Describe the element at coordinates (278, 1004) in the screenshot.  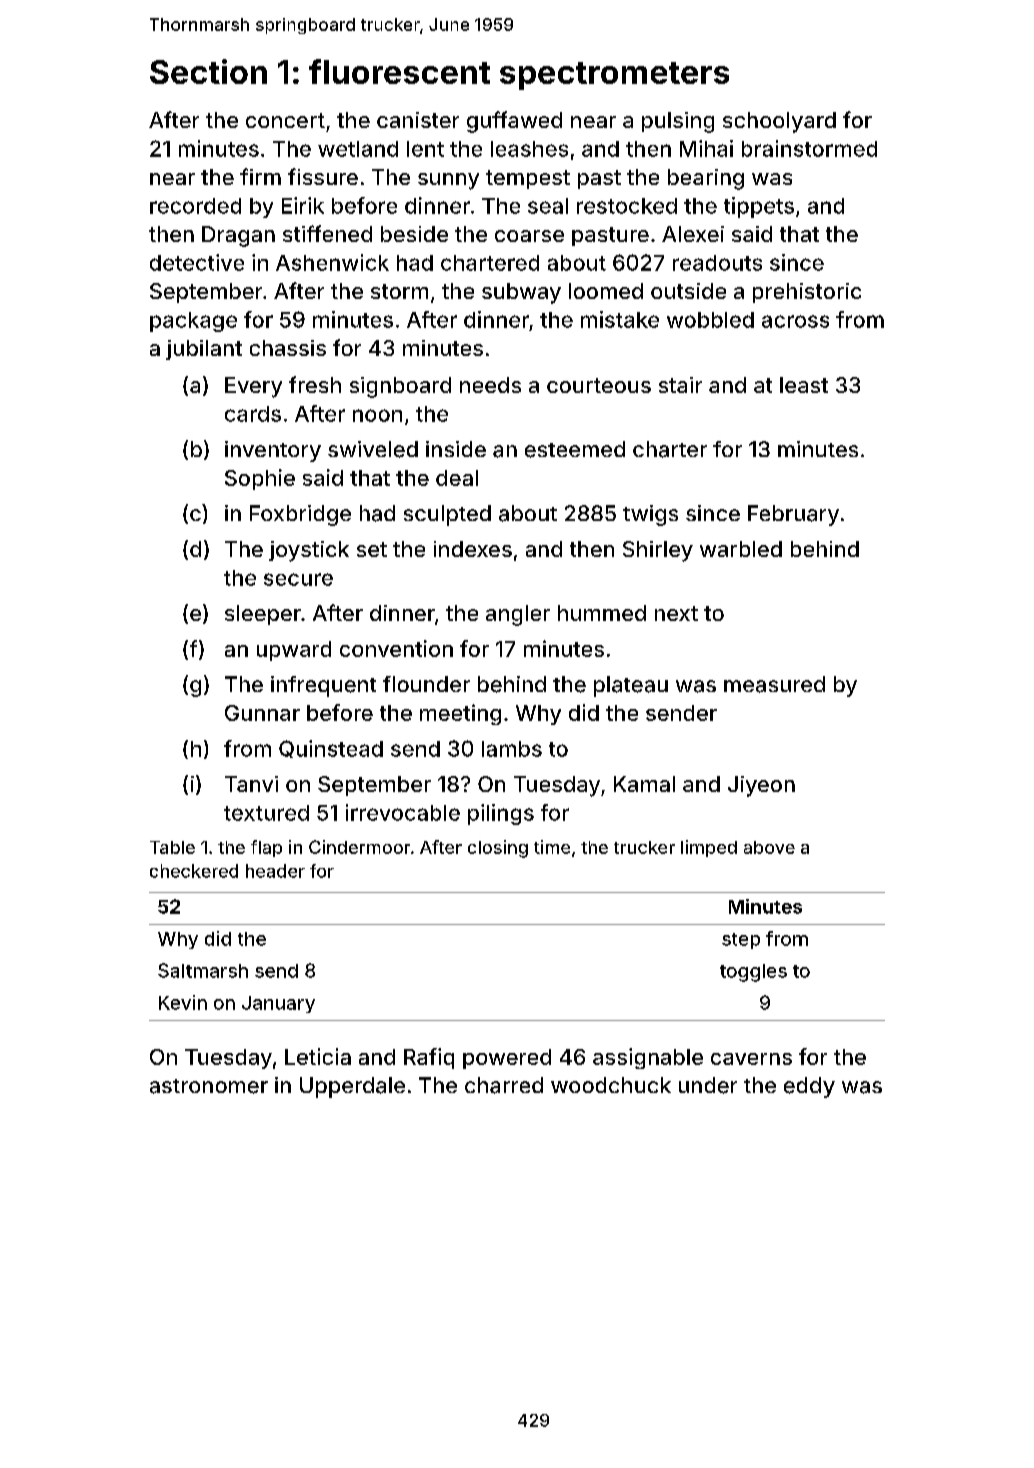
I see `January` at that location.
